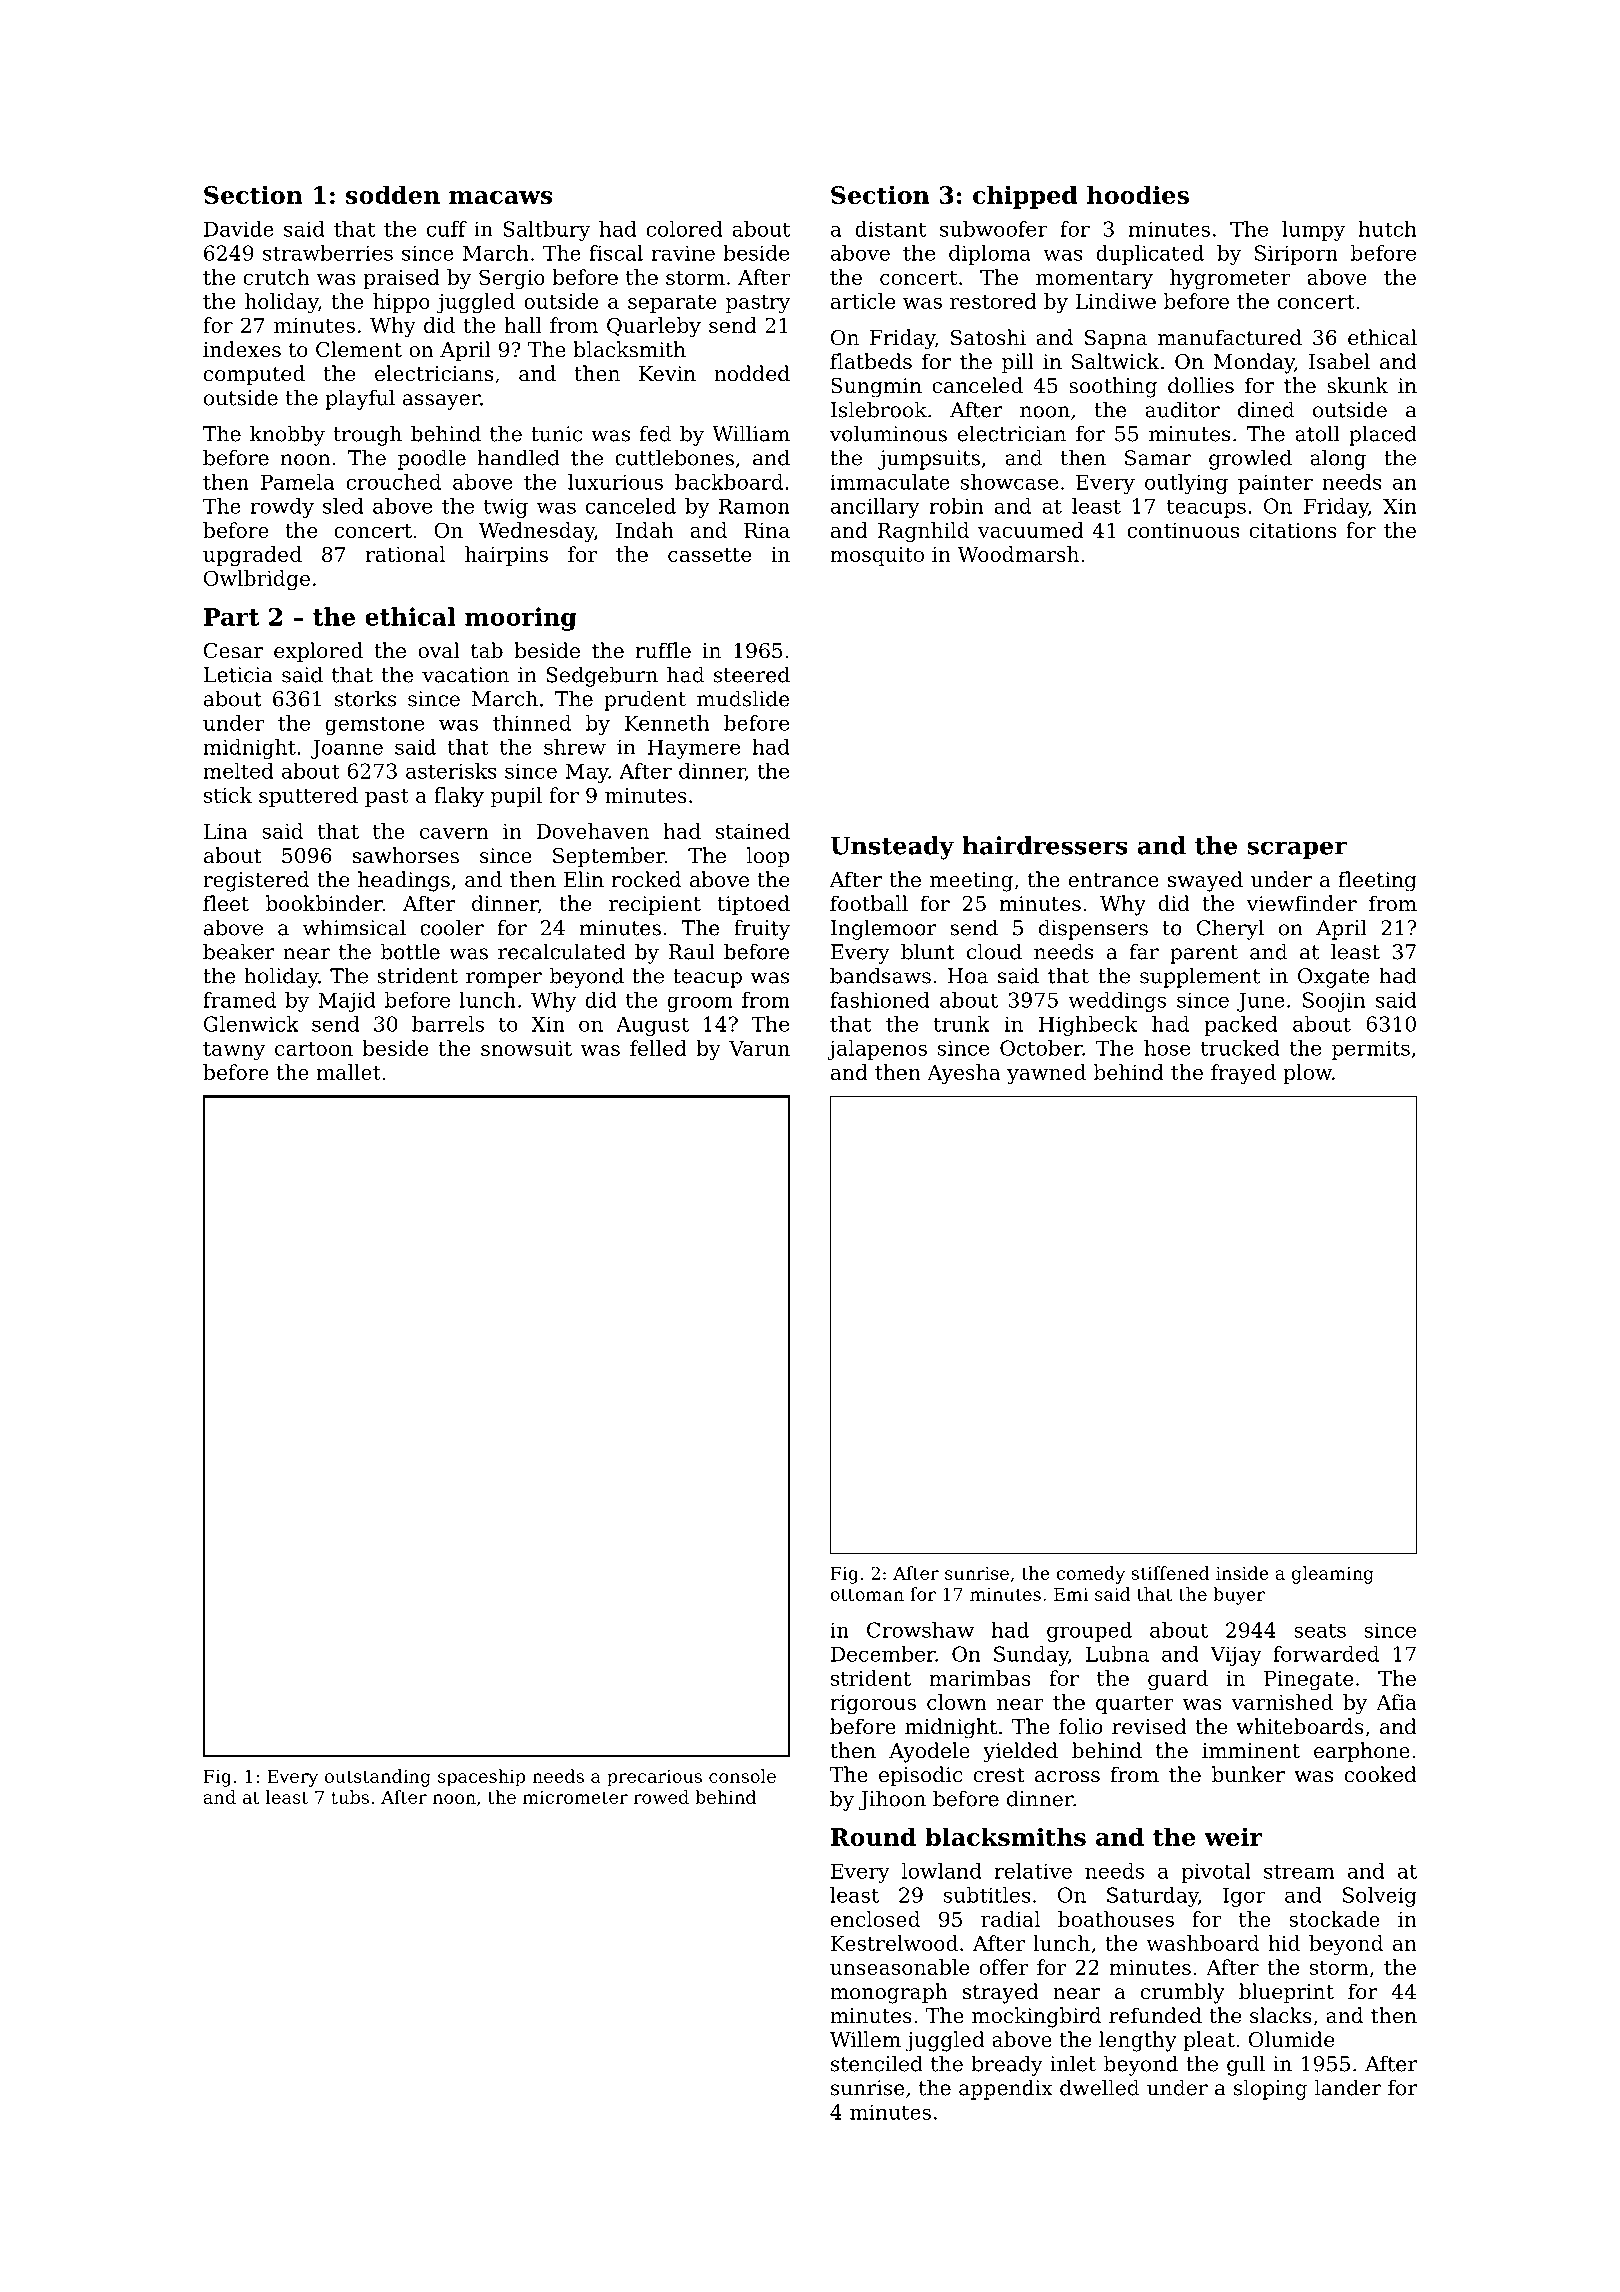 Image resolution: width=1620 pixels, height=2292 pixels. I want to click on barrels, so click(448, 1024).
